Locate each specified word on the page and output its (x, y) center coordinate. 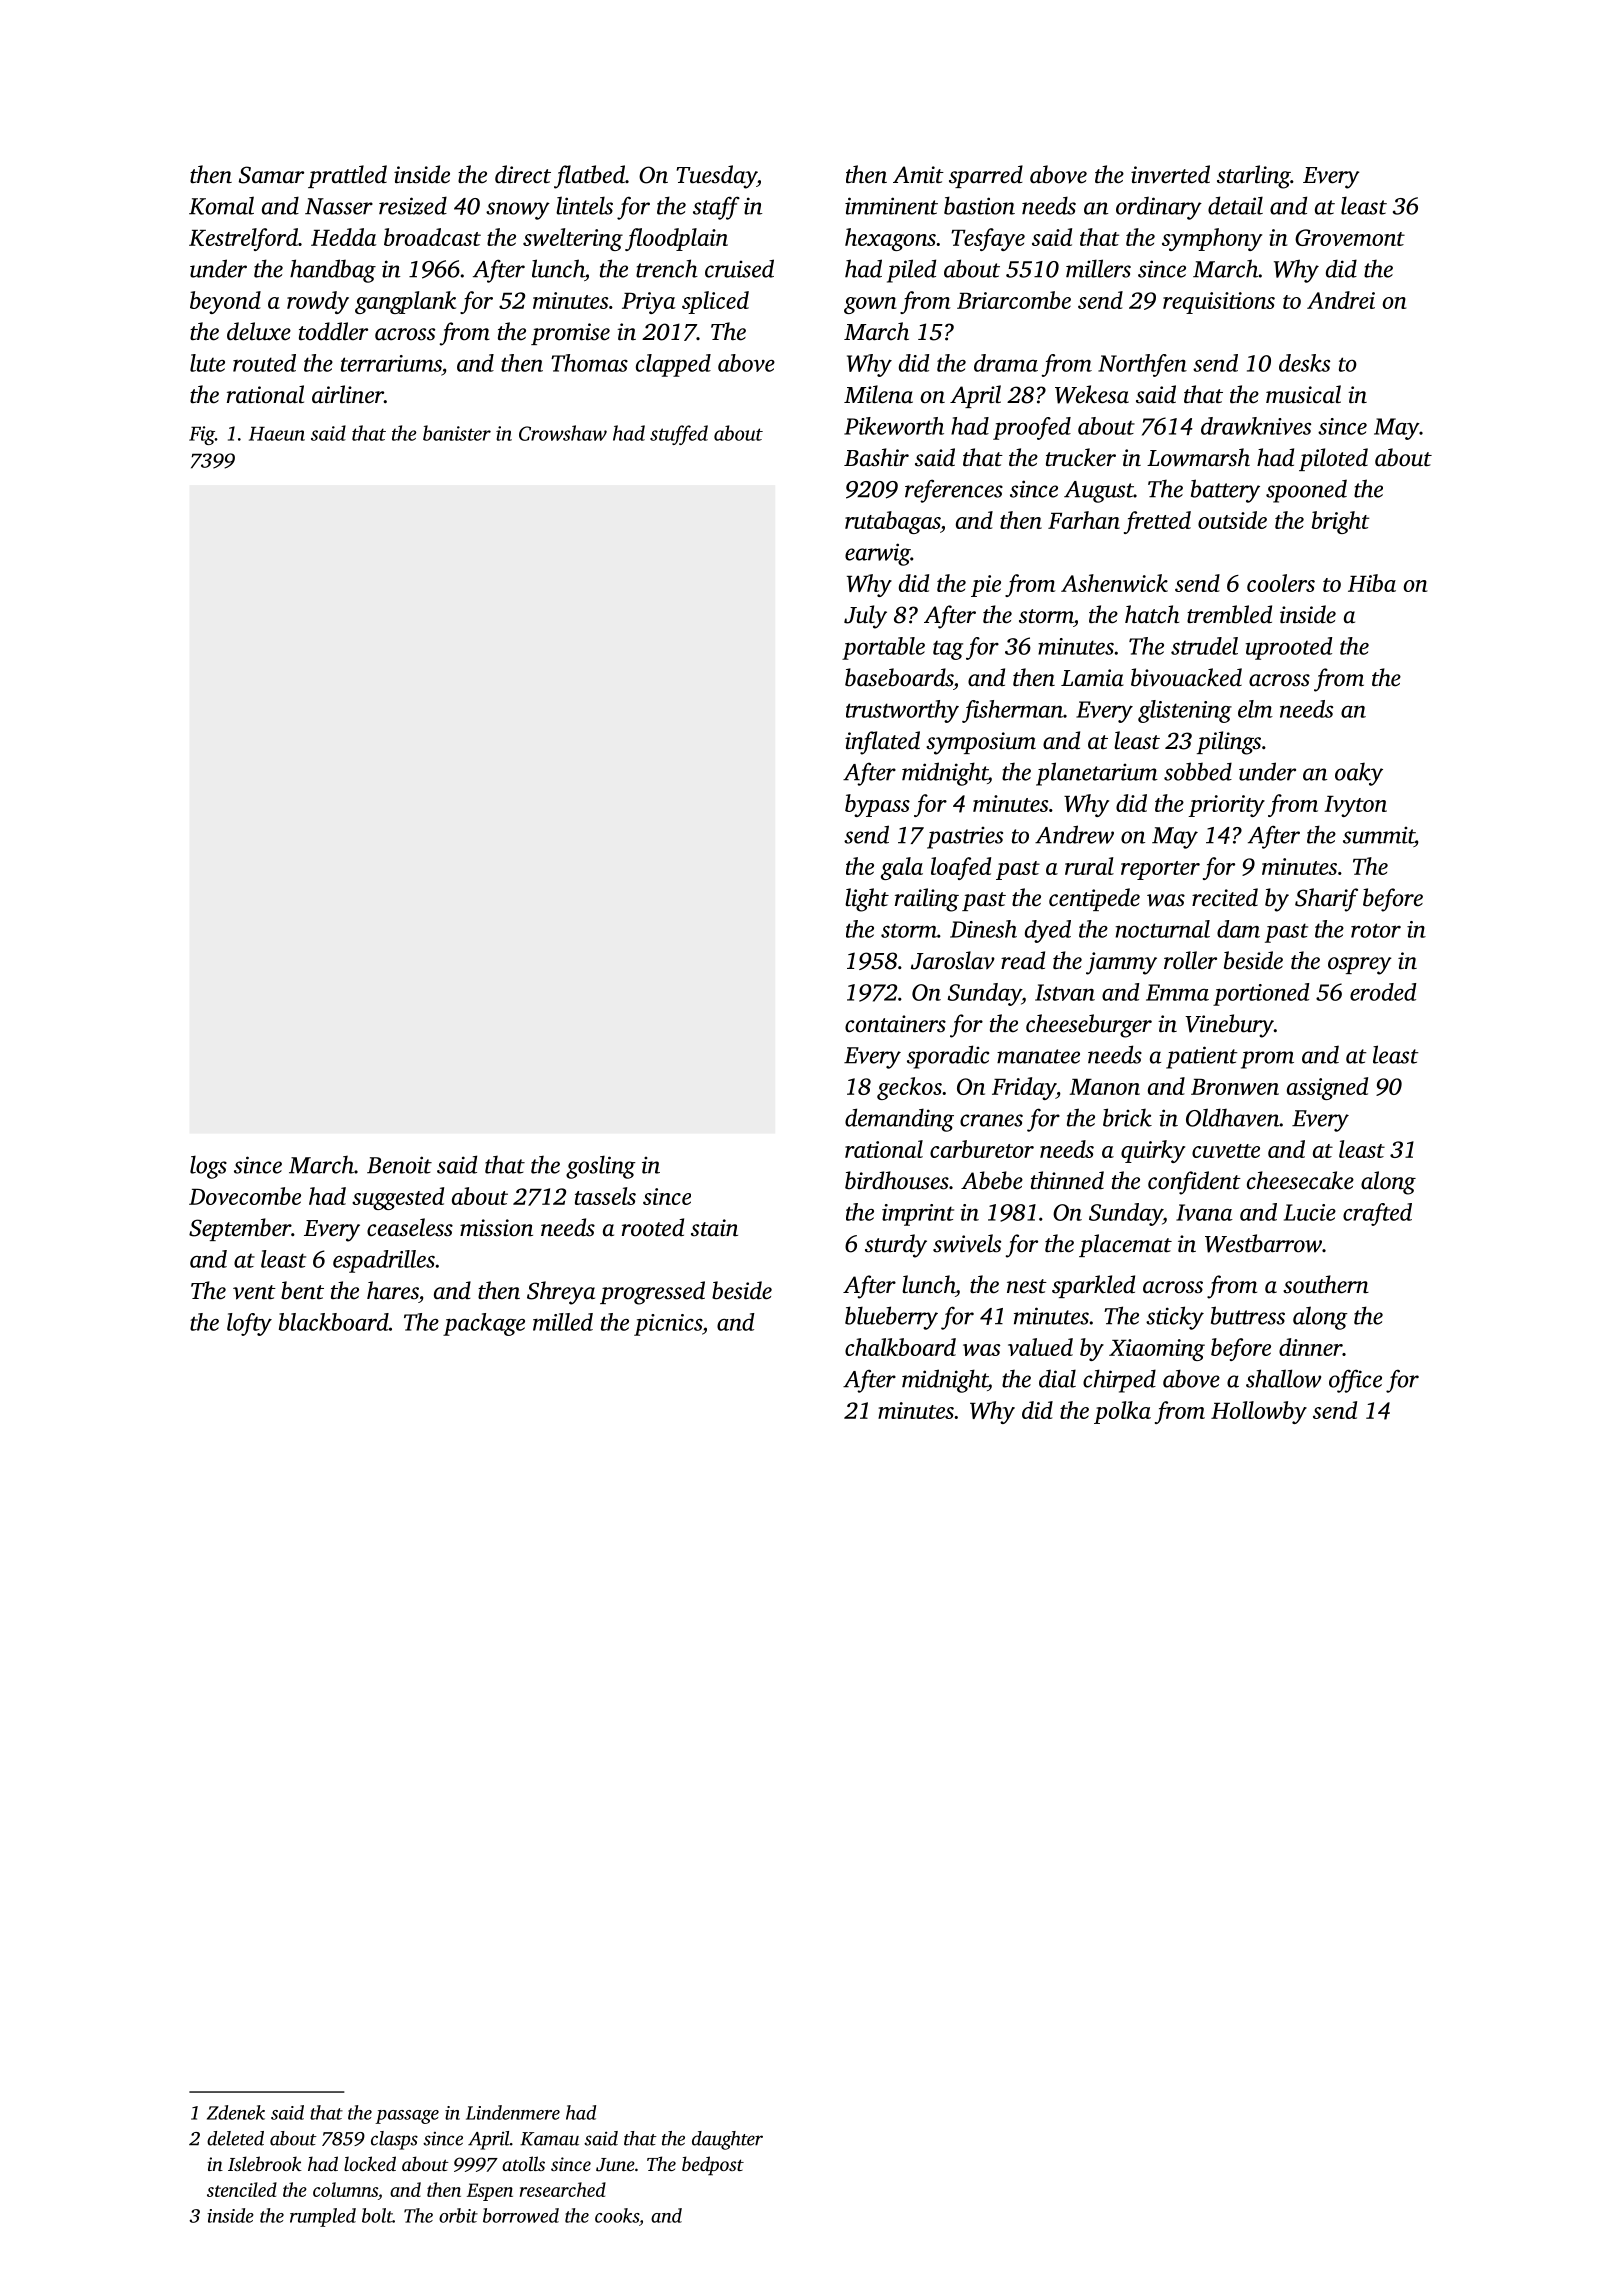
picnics (668, 1325)
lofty (249, 1324)
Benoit (399, 1165)
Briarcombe (1014, 300)
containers (895, 1024)
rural (1089, 866)
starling (1254, 177)
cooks (617, 2215)
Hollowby (1259, 1412)
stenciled (242, 2189)
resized (413, 205)
